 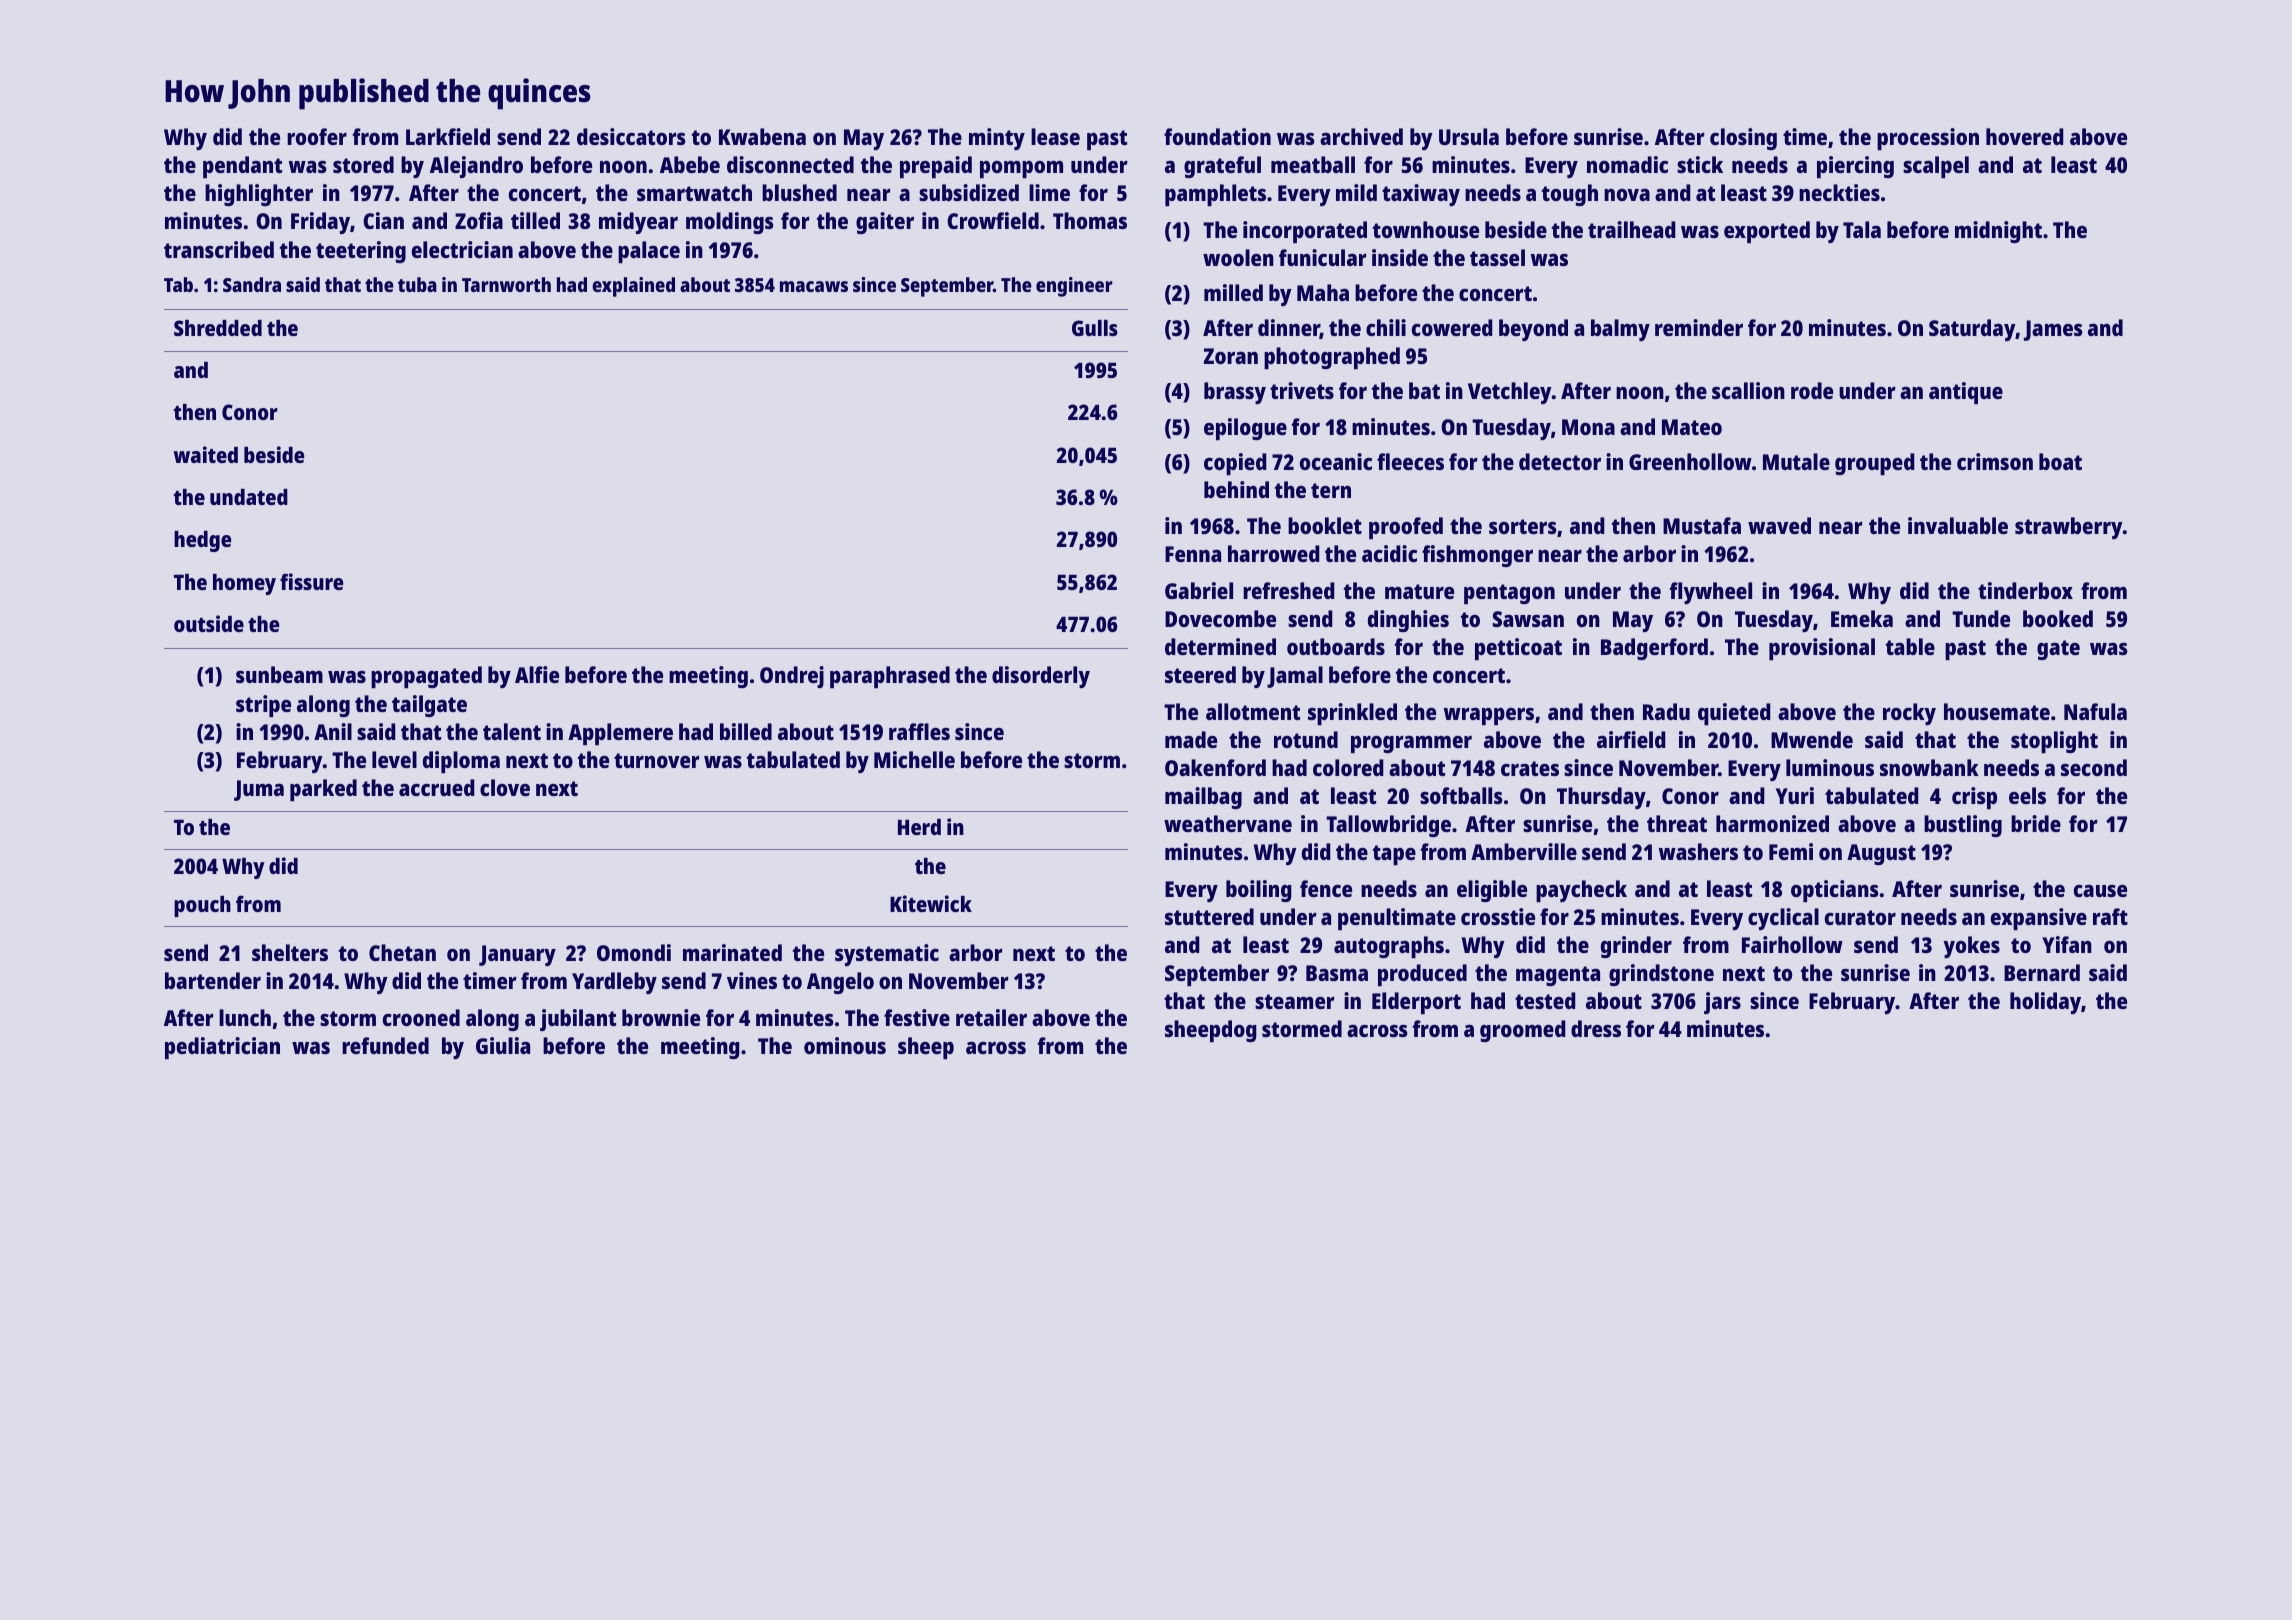 What do you see at coordinates (218, 328) in the document?
I see `Shredded` at bounding box center [218, 328].
